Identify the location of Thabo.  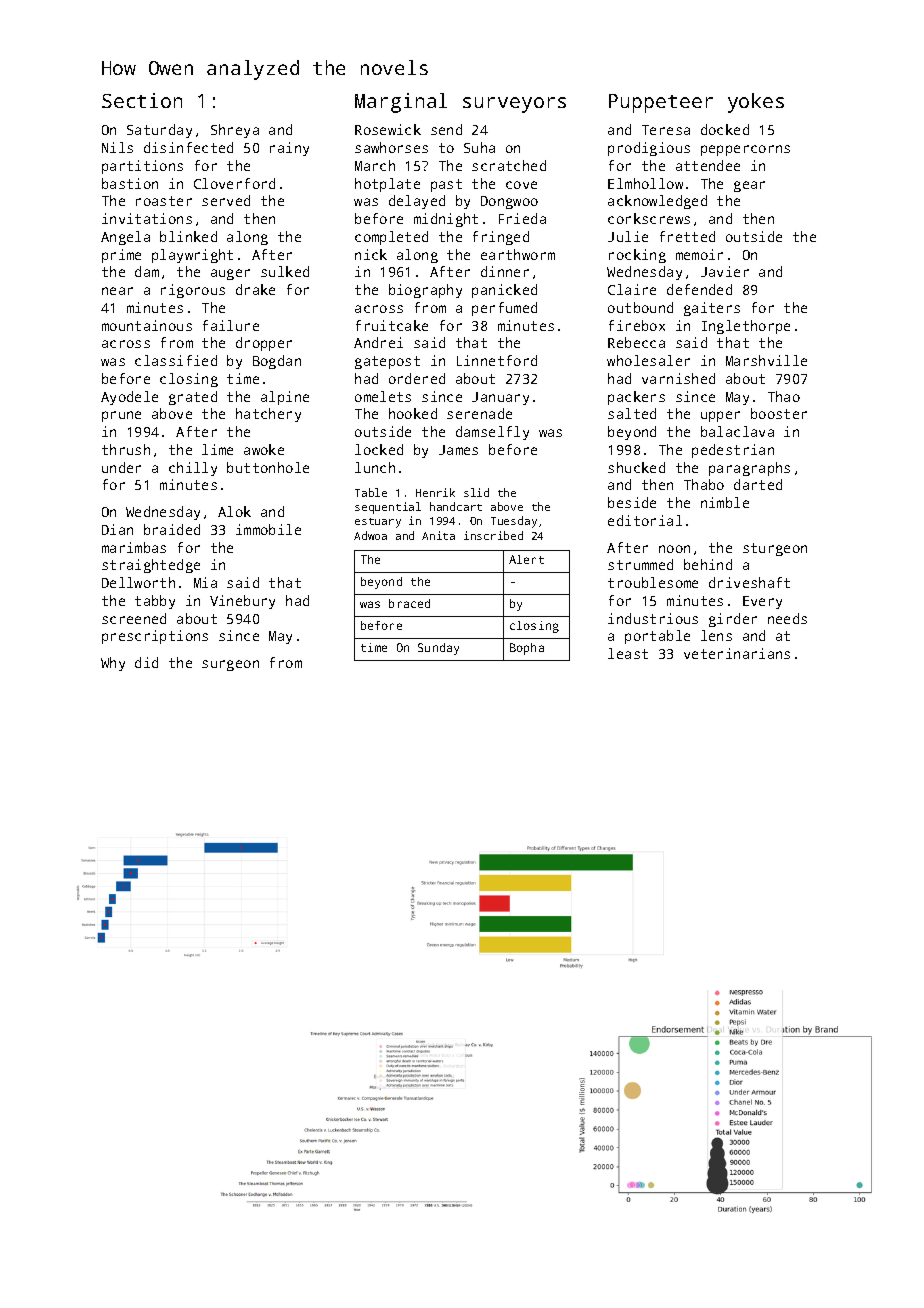
(704, 484).
